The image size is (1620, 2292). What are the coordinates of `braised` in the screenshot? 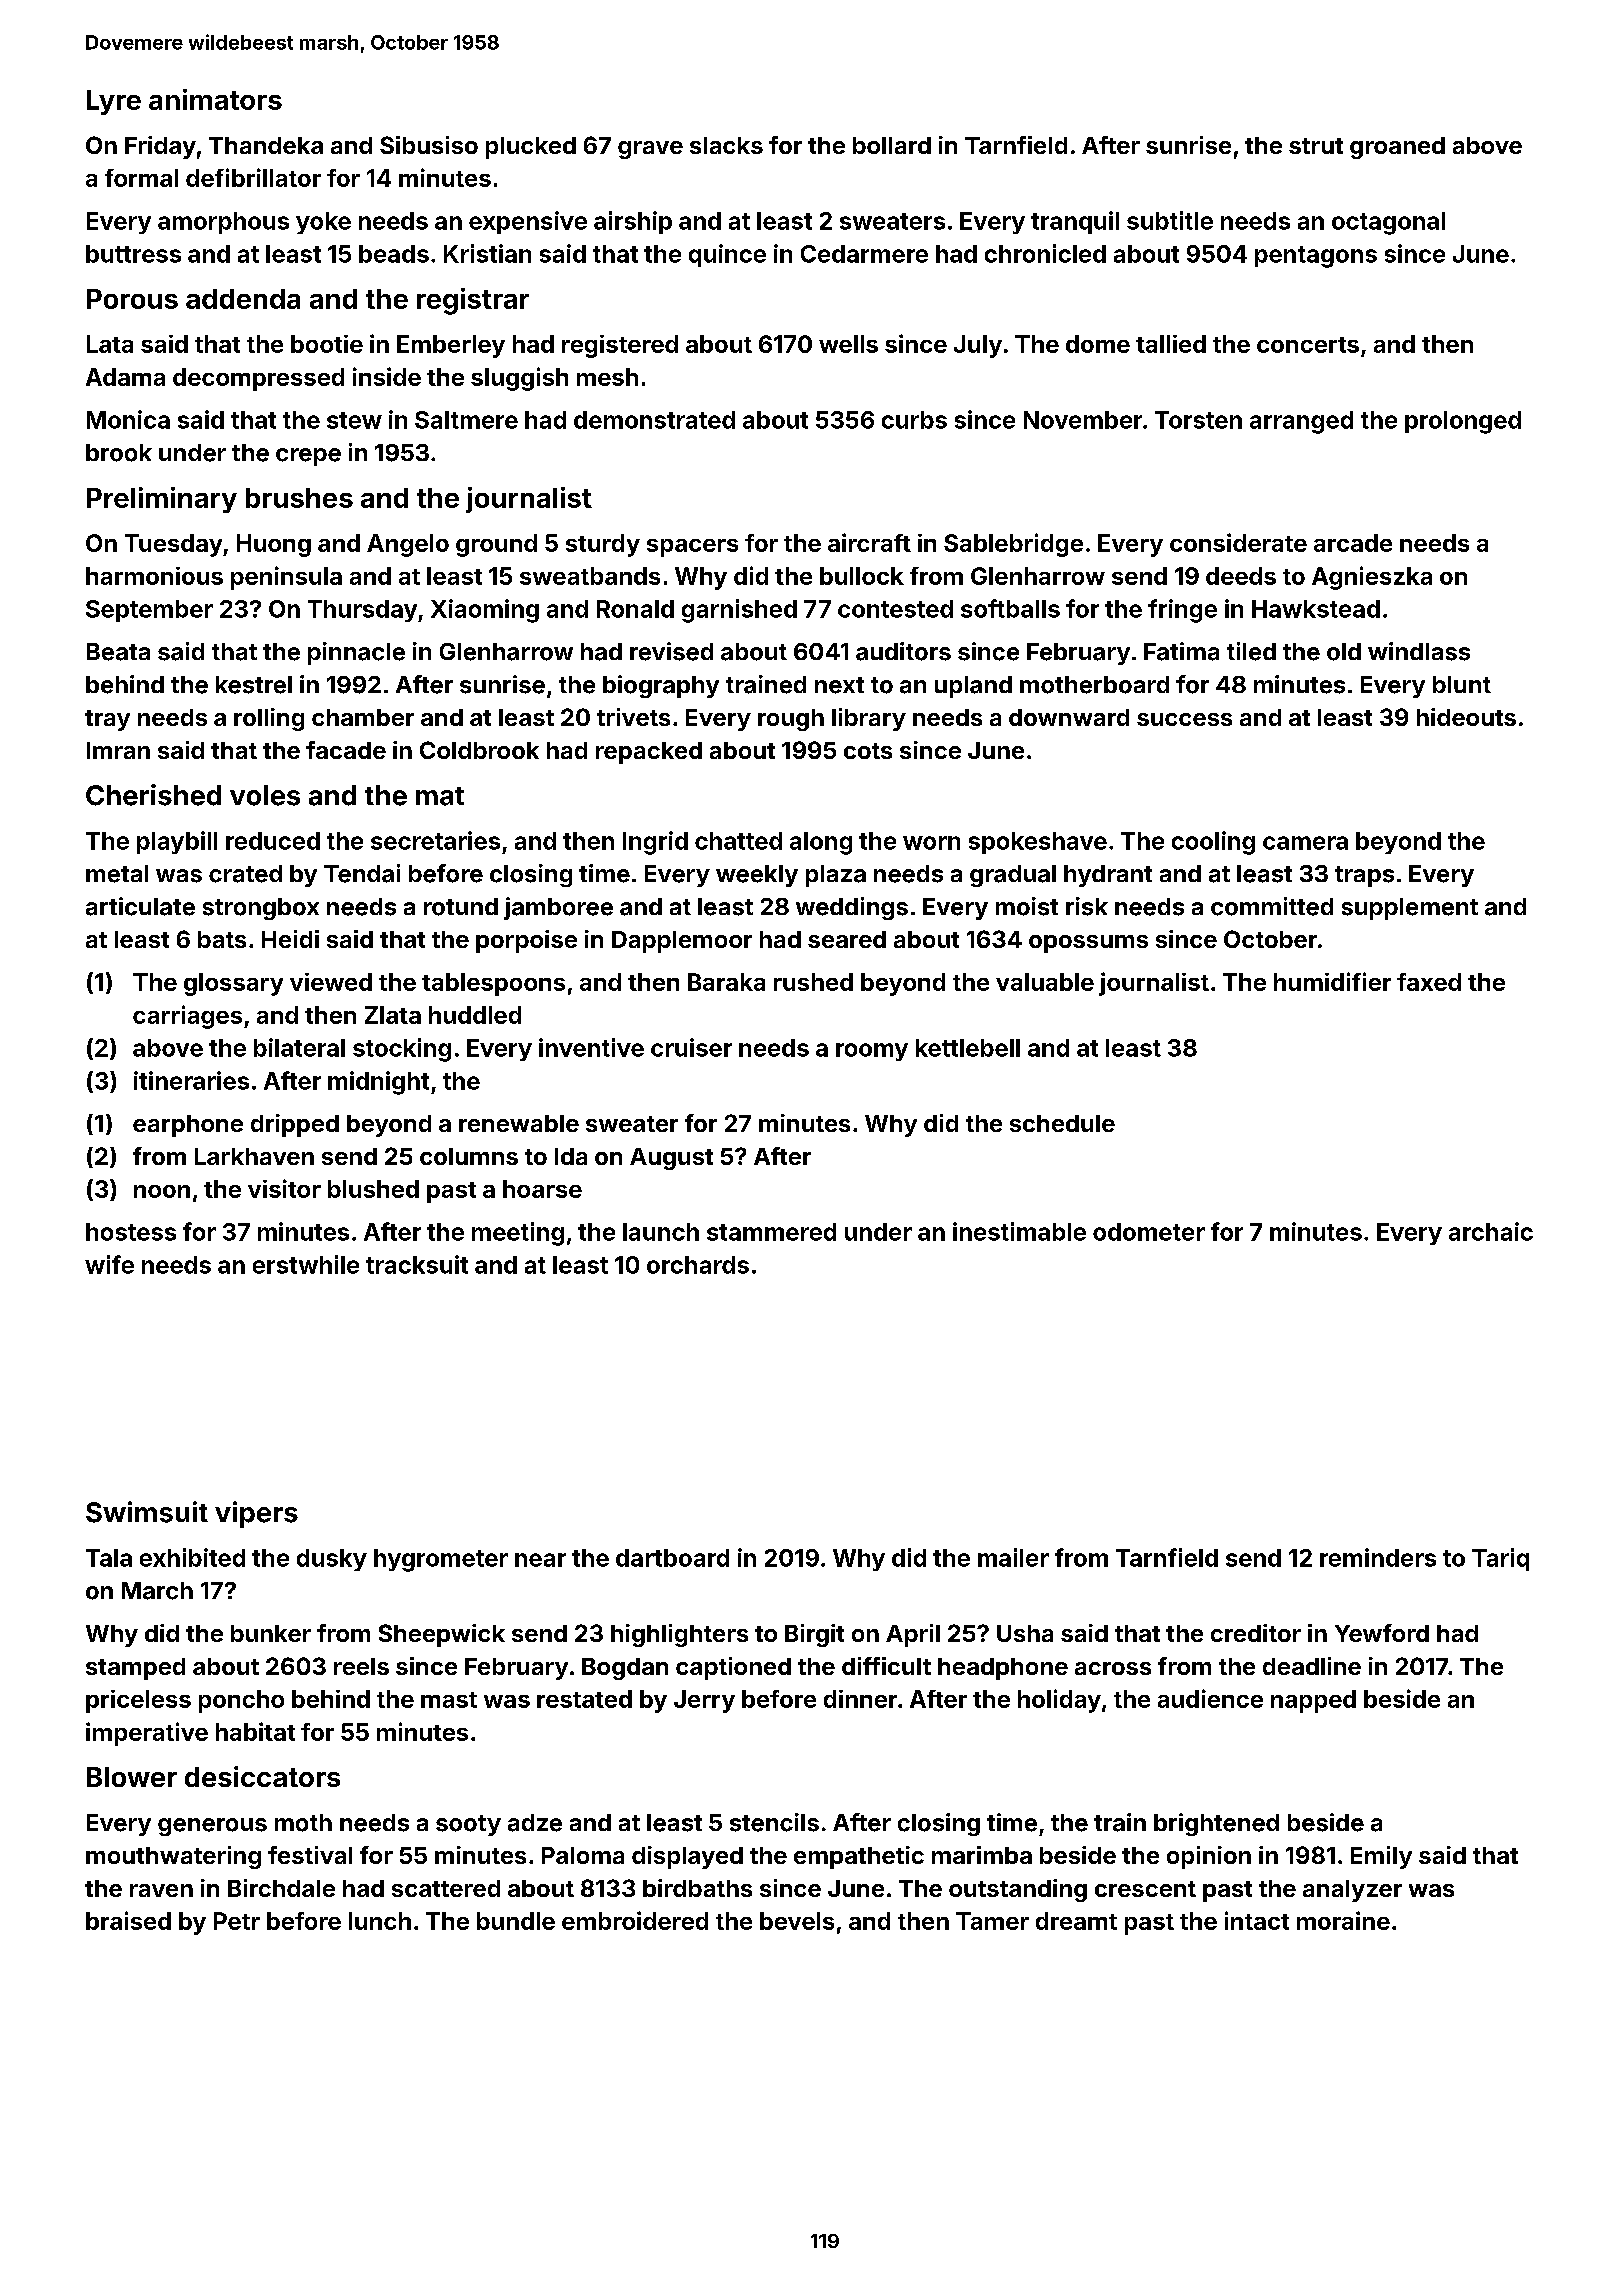 It's located at (128, 1920).
